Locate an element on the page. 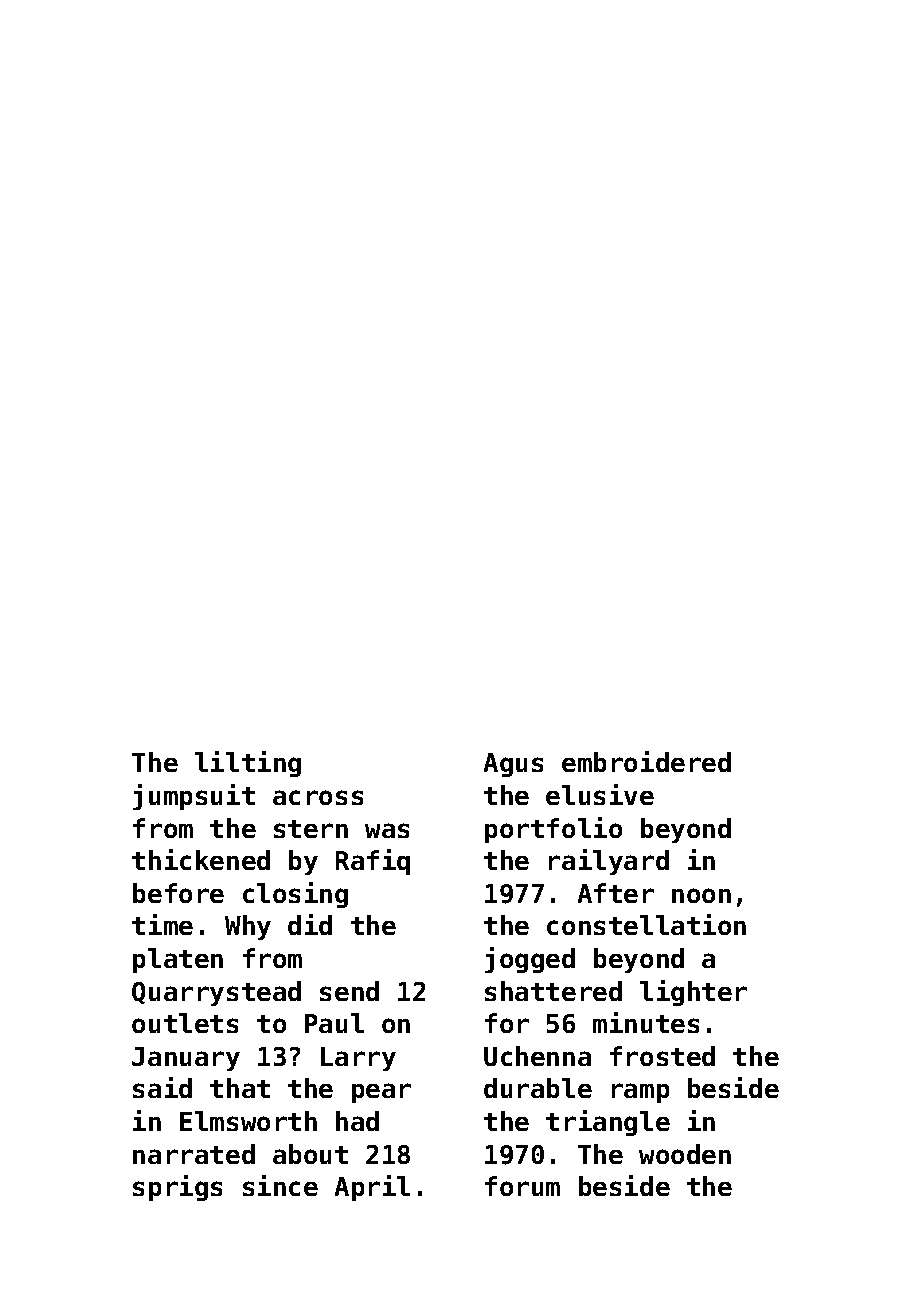 This document has width=924, height=1311. Elmsworth is located at coordinates (248, 1121).
